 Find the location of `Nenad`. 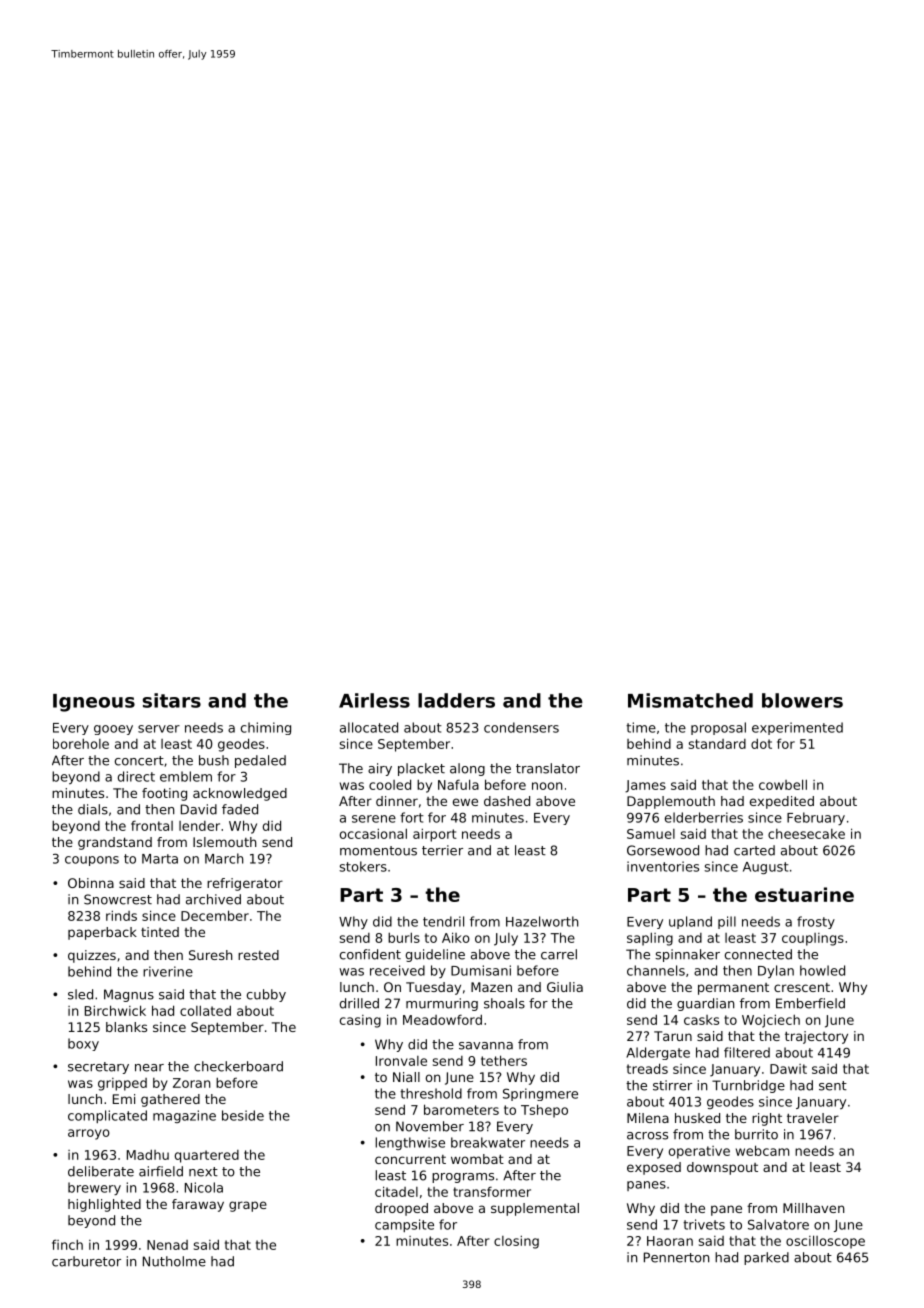

Nenad is located at coordinates (167, 1245).
